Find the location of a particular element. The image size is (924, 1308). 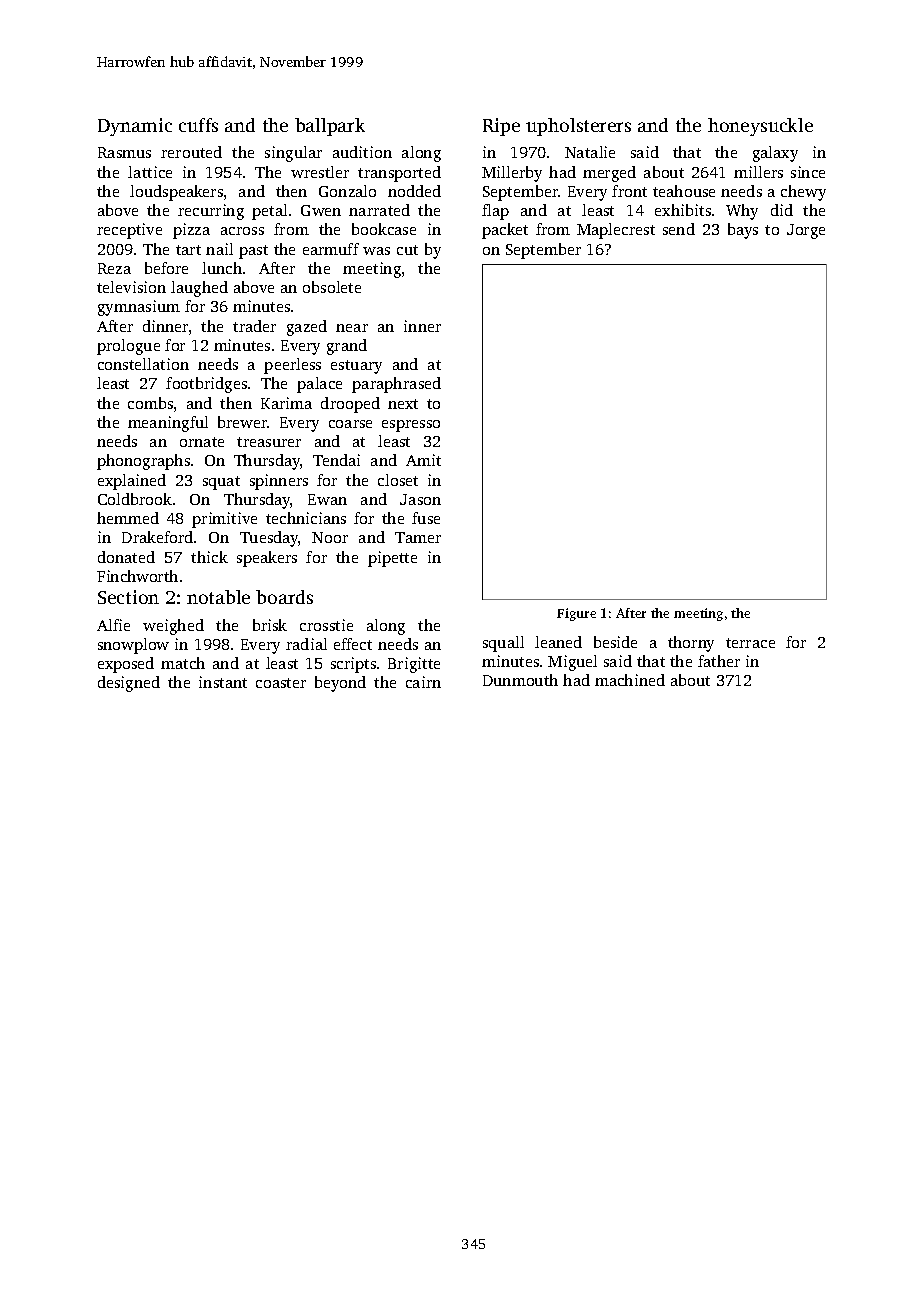

Figure is located at coordinates (576, 614).
